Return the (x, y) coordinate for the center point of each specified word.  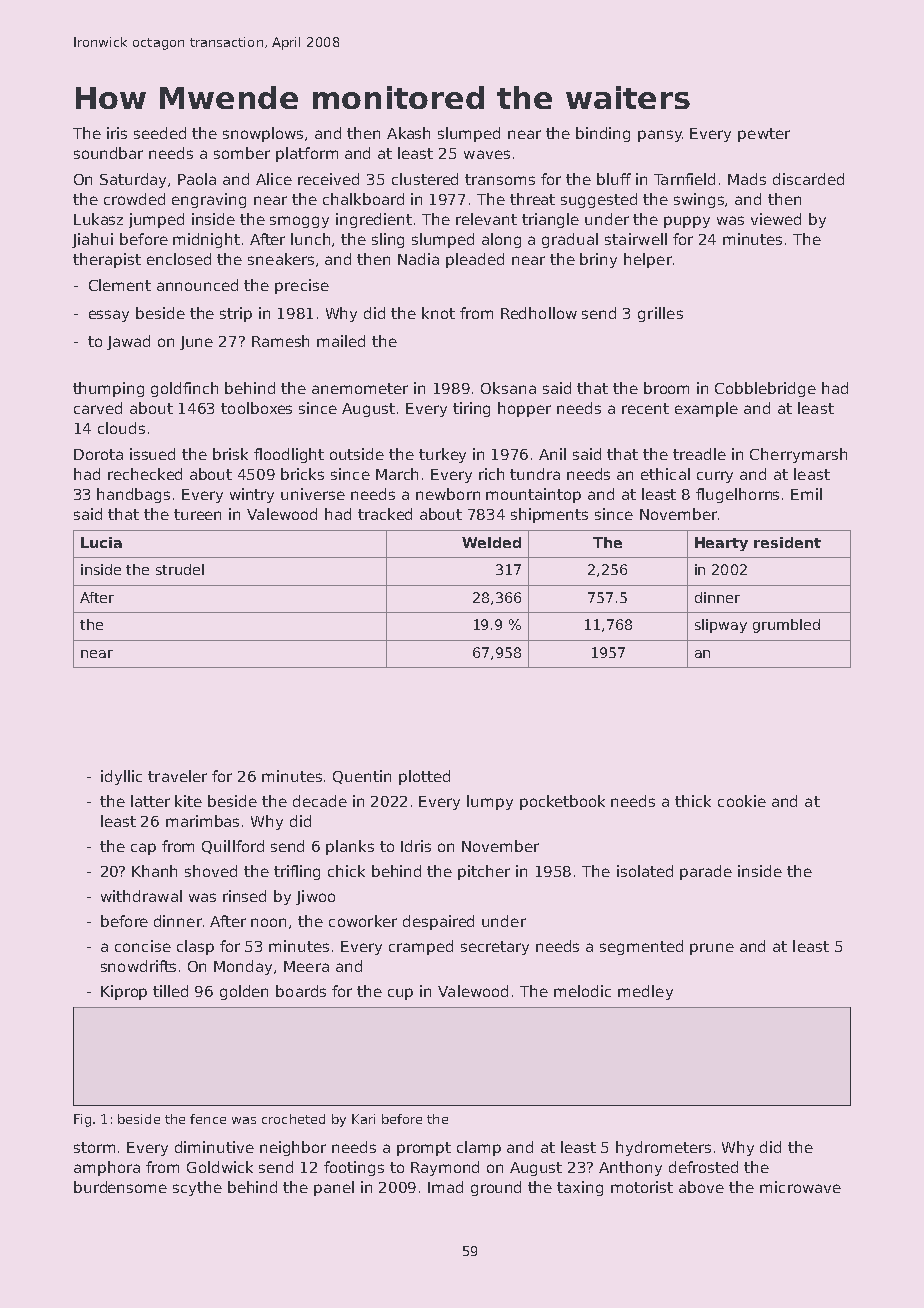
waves (487, 154)
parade (706, 872)
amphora (107, 1168)
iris (117, 133)
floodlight (289, 455)
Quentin (362, 777)
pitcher (484, 872)
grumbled (786, 626)
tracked (385, 514)
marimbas (202, 821)
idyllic (121, 777)
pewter (764, 135)
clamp (479, 1148)
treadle (699, 454)
